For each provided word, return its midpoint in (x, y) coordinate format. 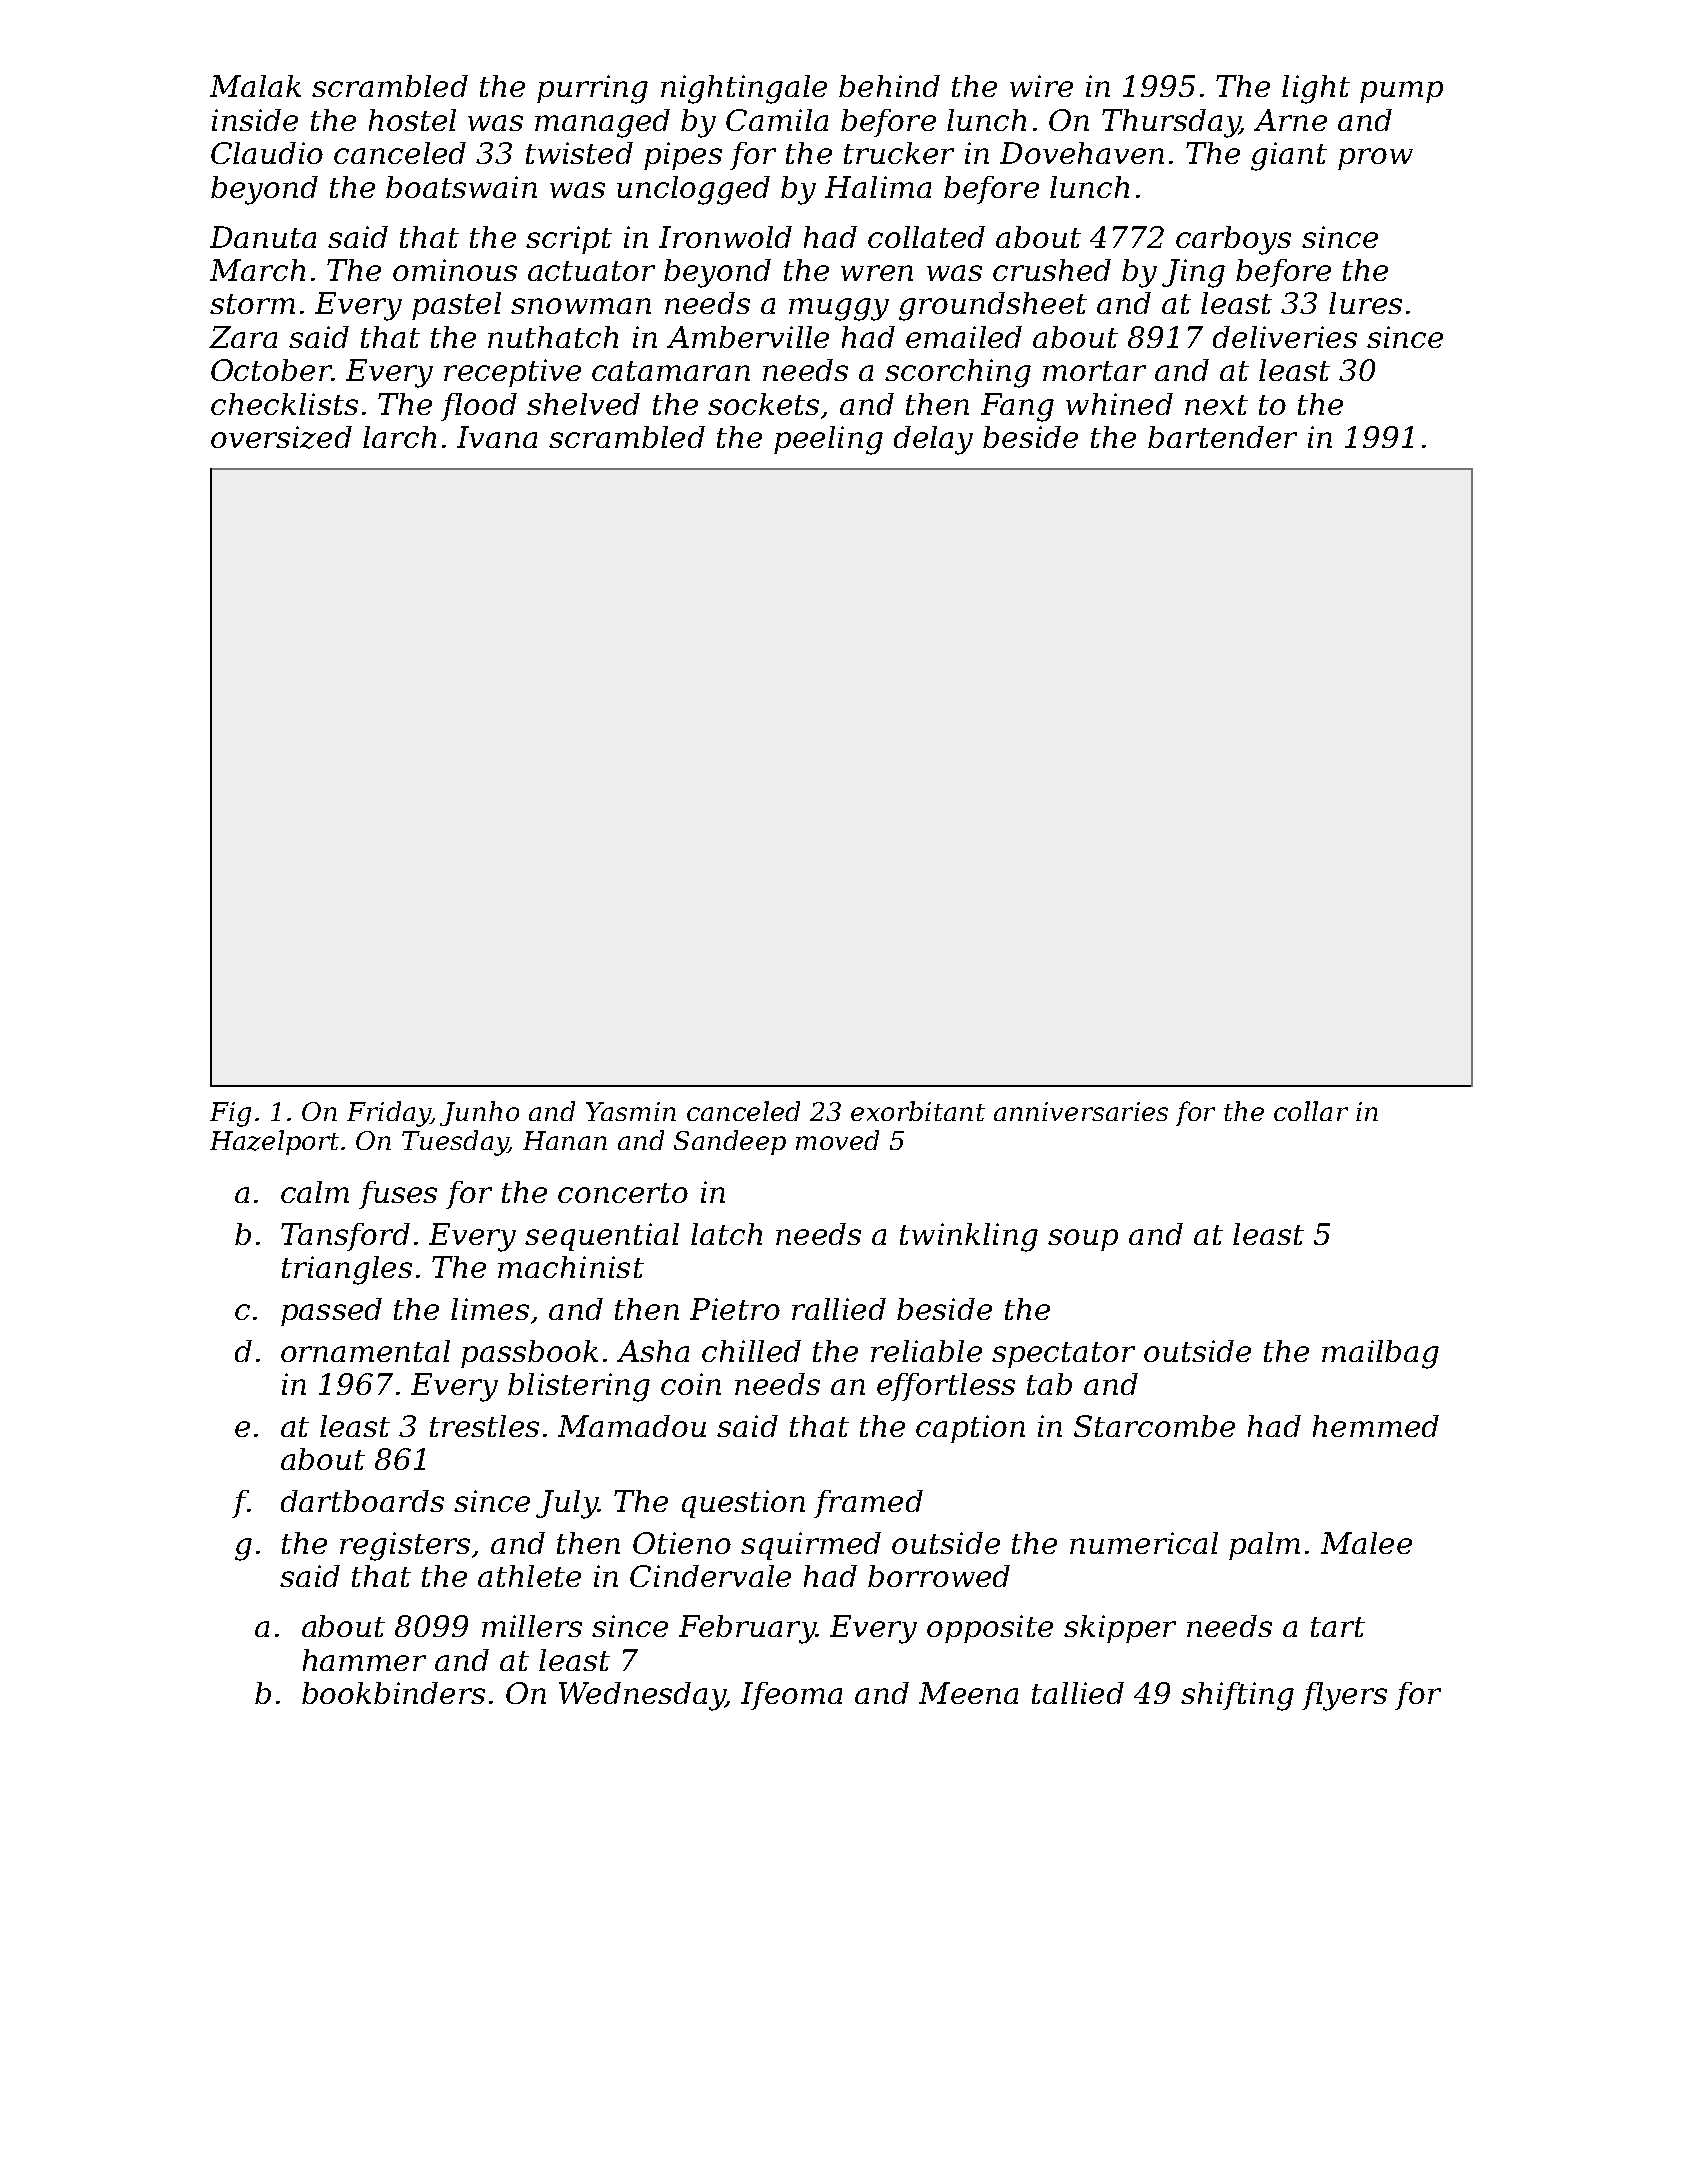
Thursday (1171, 123)
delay (933, 440)
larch (399, 437)
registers (405, 1546)
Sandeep (730, 1142)
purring (592, 89)
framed (868, 1504)
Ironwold (725, 237)
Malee (1366, 1543)
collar (1311, 1111)
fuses (398, 1195)
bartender (1222, 437)
